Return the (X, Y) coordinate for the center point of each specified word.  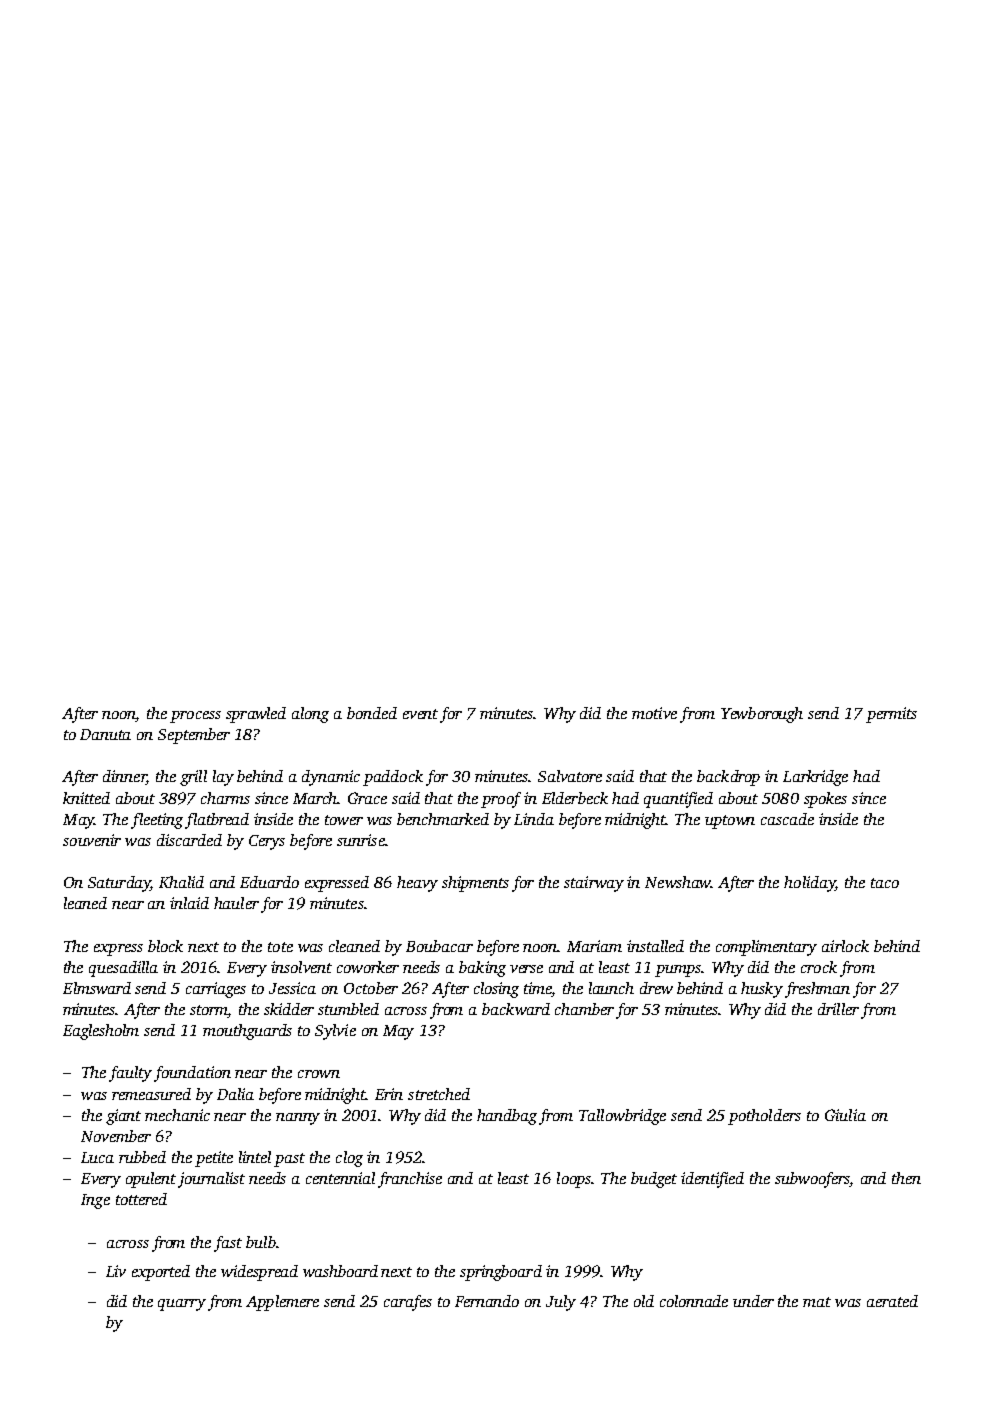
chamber (584, 1009)
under (753, 1301)
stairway (594, 884)
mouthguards (247, 1032)
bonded (372, 713)
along (310, 715)
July (561, 1303)
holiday (809, 884)
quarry (182, 1305)
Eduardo (269, 882)
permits (891, 715)
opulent (151, 1180)
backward (516, 1009)
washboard (340, 1271)
